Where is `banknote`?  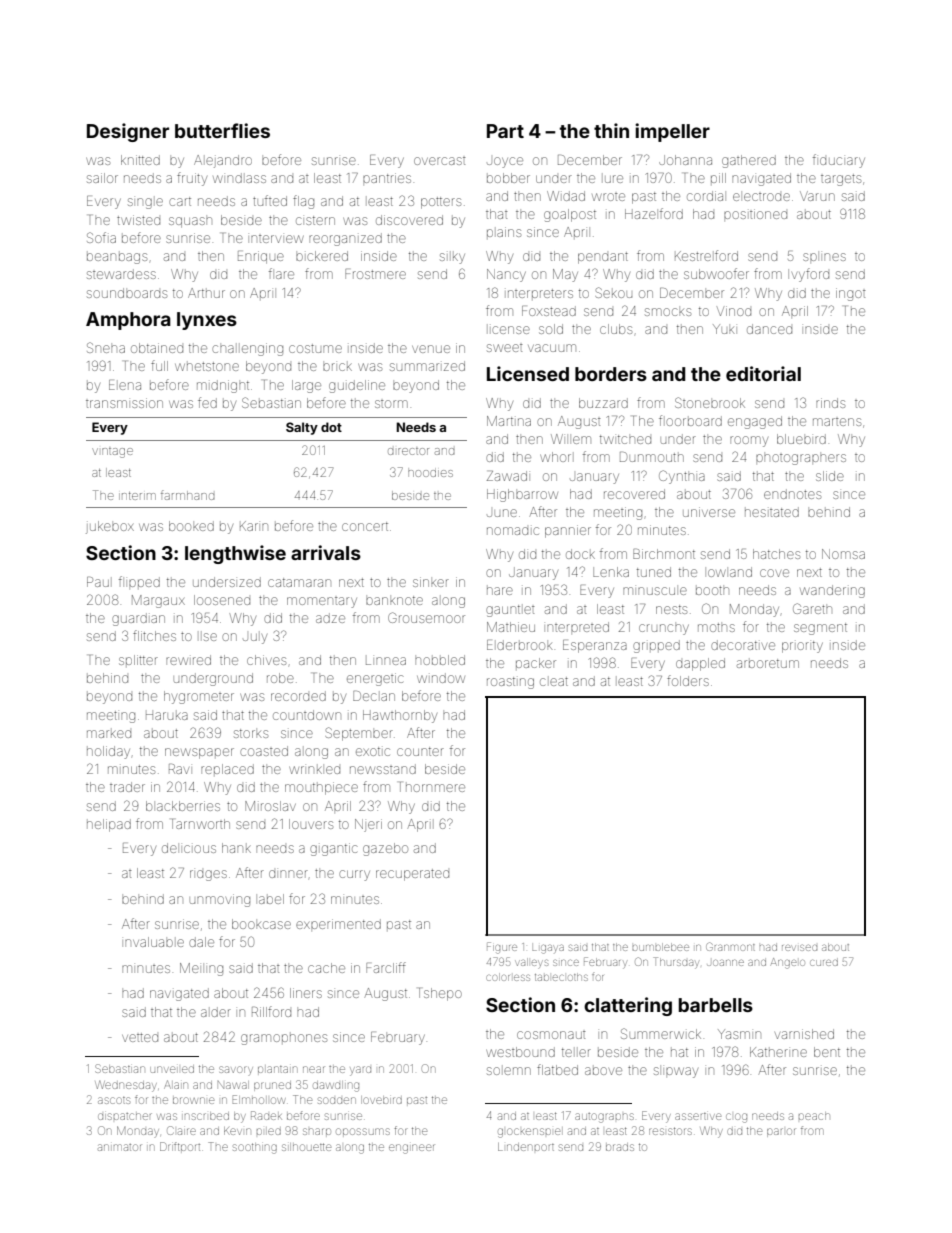 banknote is located at coordinates (394, 600).
